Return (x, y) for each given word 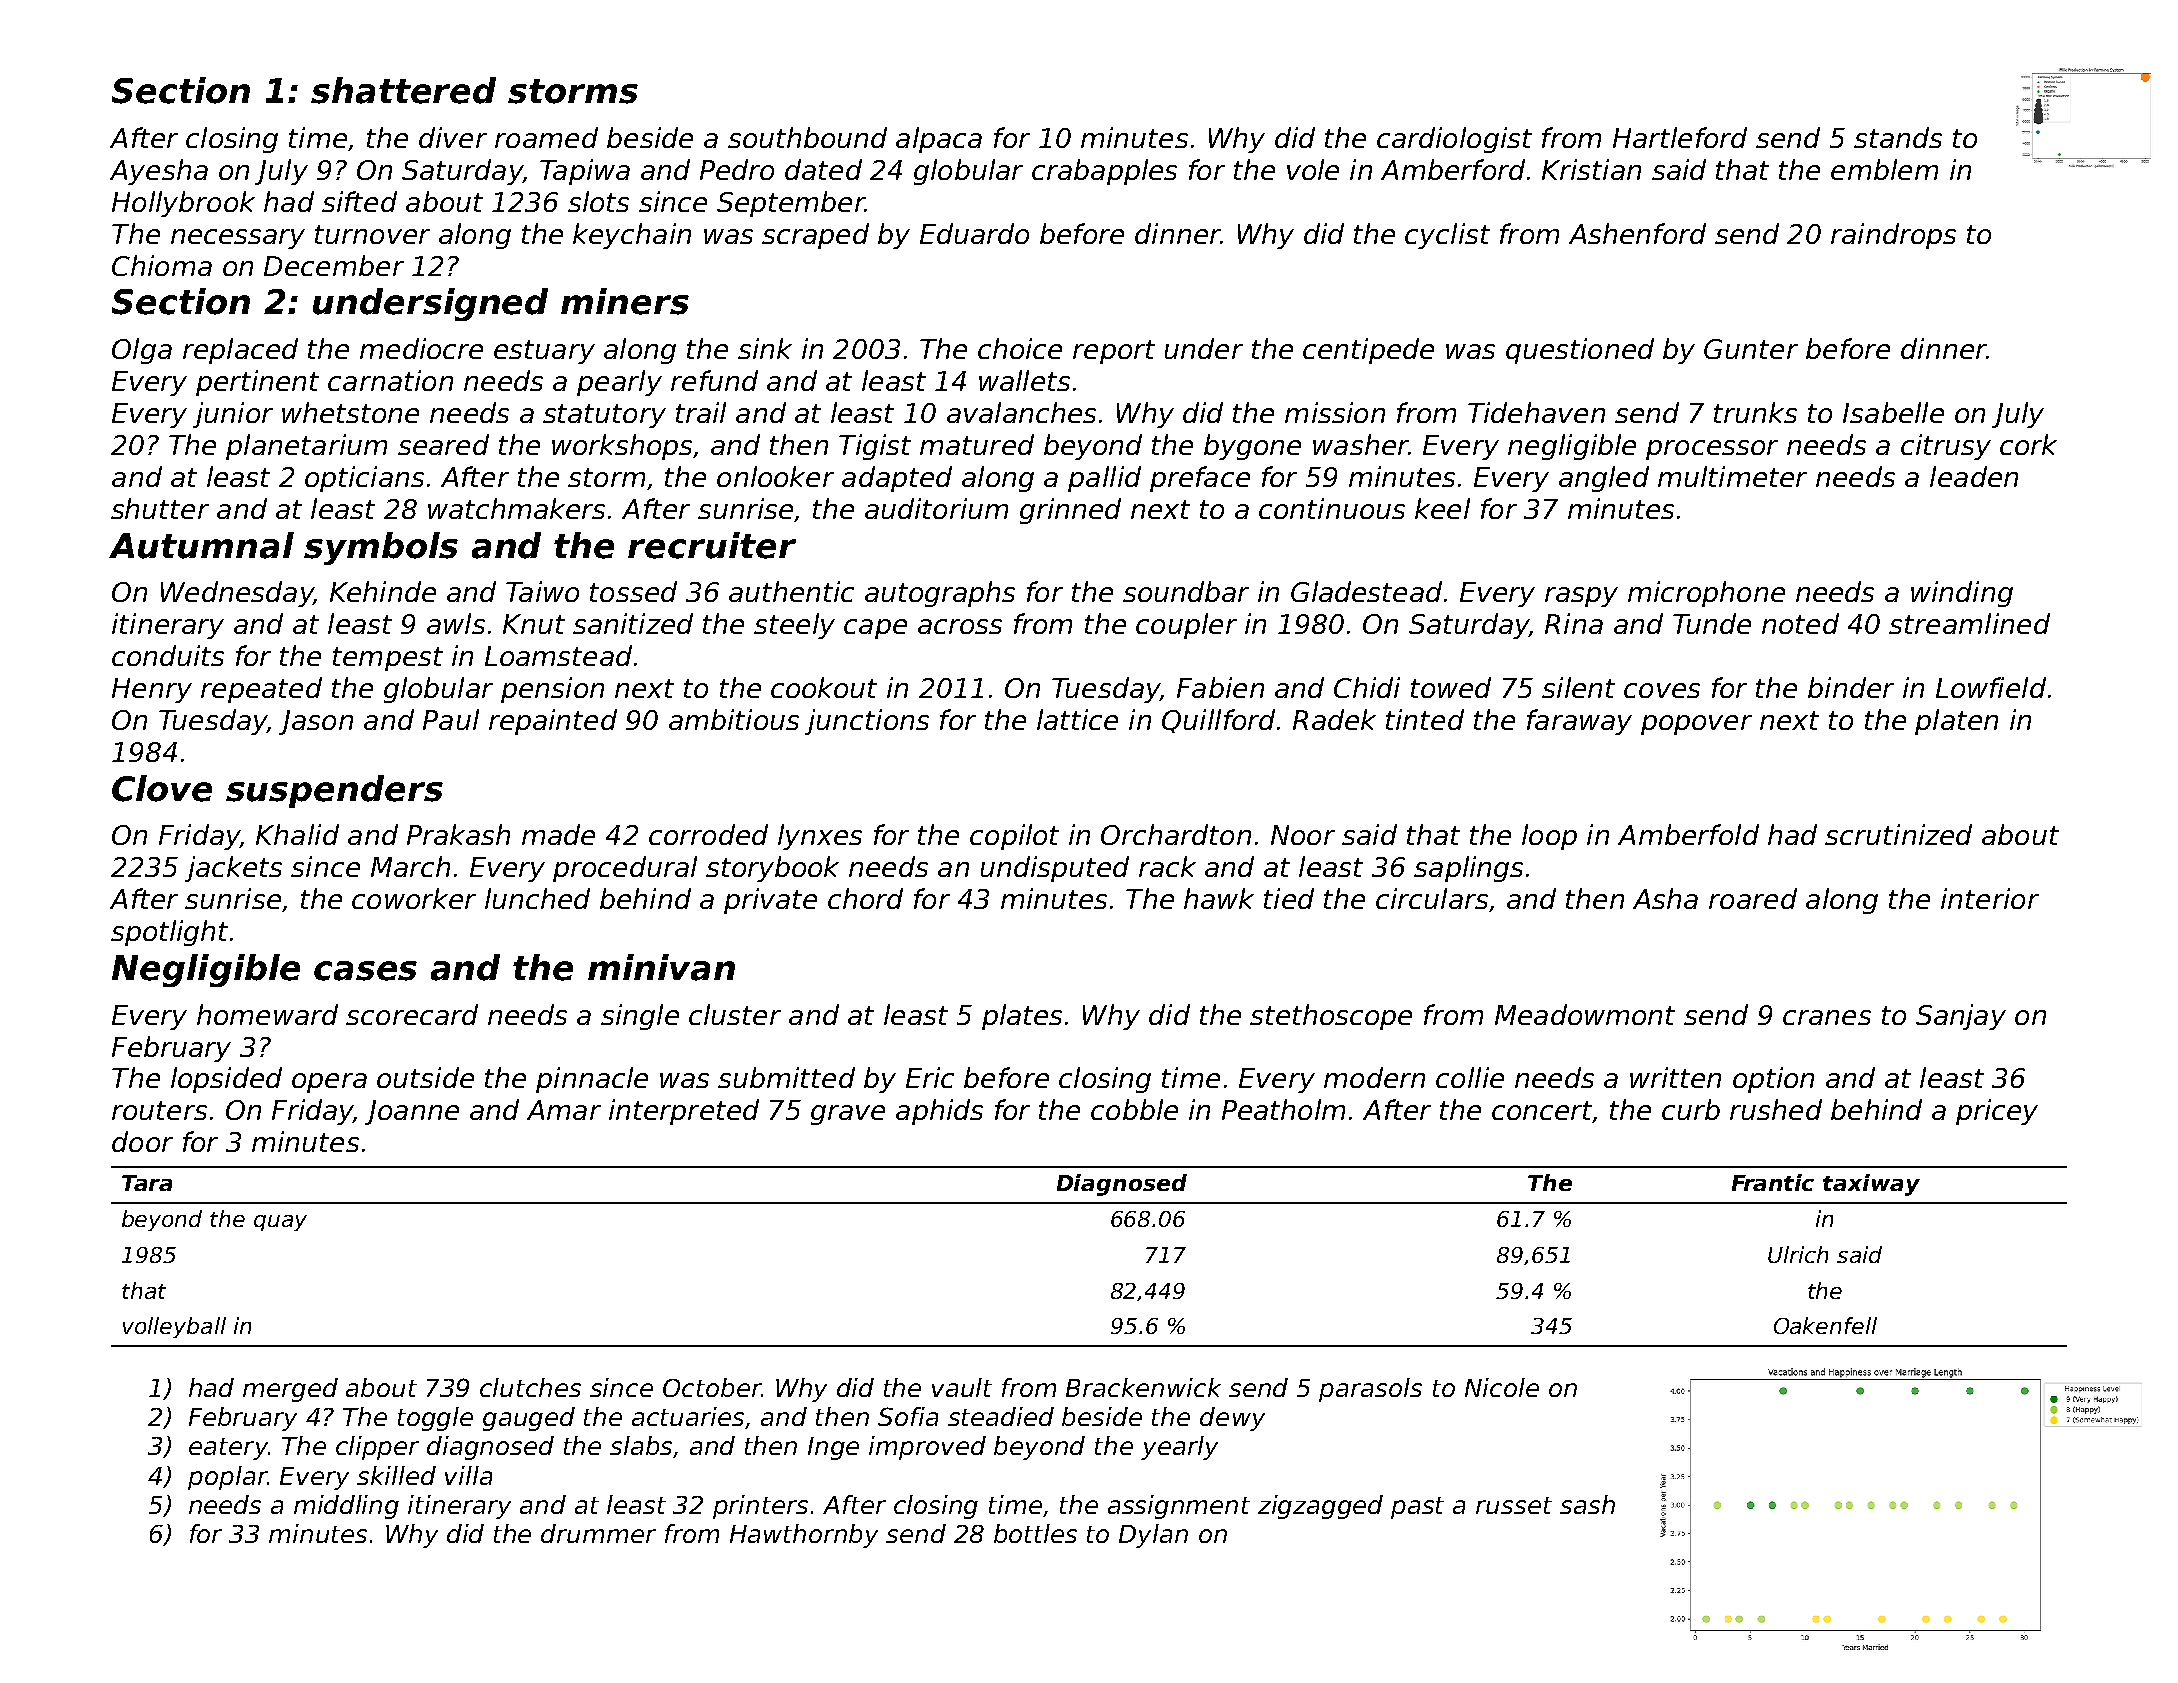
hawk (1219, 898)
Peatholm (1283, 1109)
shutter (160, 508)
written (1675, 1077)
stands (1898, 137)
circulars (1432, 898)
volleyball (174, 1327)
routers (159, 1110)
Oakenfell (1825, 1325)
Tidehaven (1536, 412)
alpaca (939, 140)
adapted (897, 479)
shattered (403, 90)
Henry (152, 690)
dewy (1232, 1419)
